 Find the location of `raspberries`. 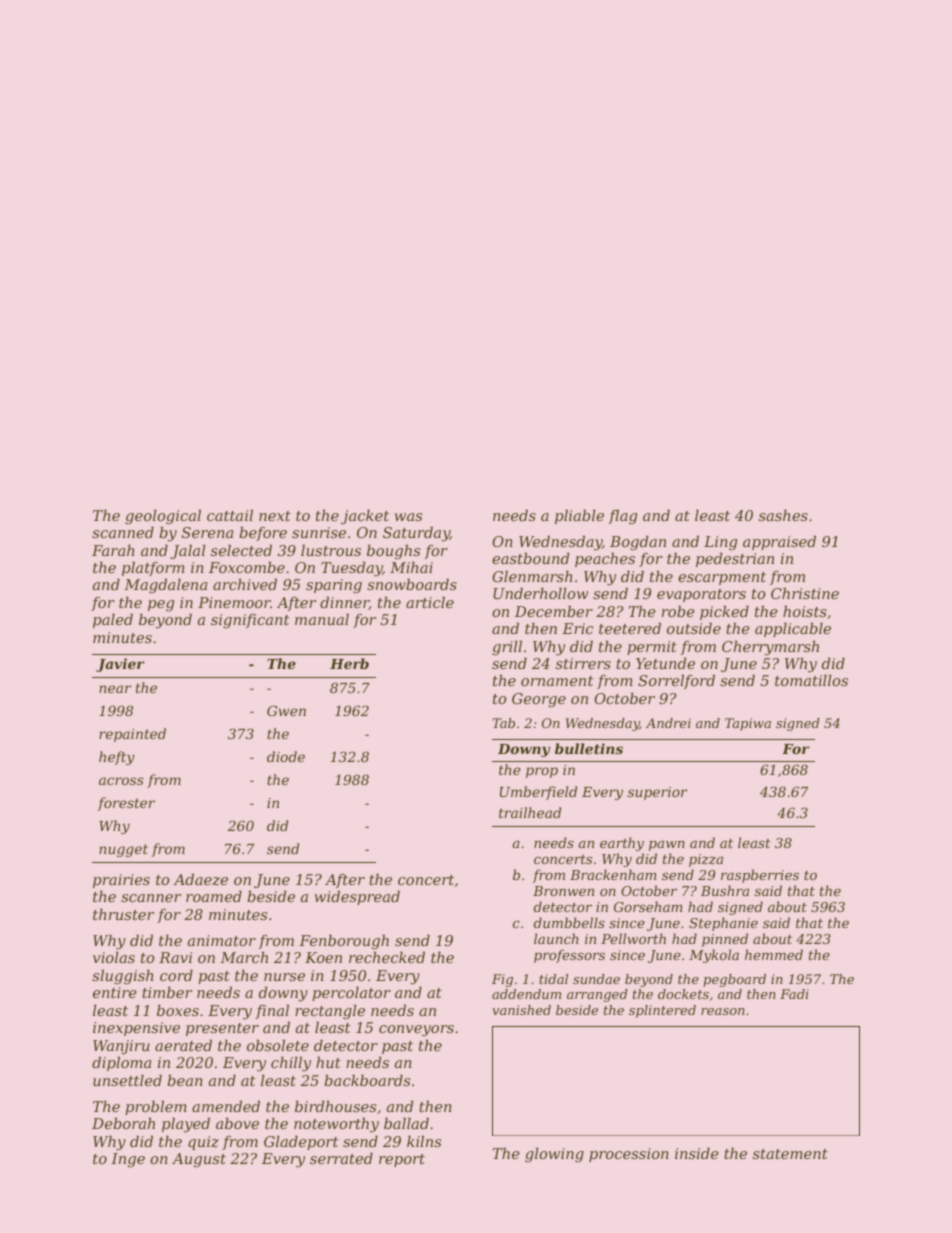

raspberries is located at coordinates (760, 876).
